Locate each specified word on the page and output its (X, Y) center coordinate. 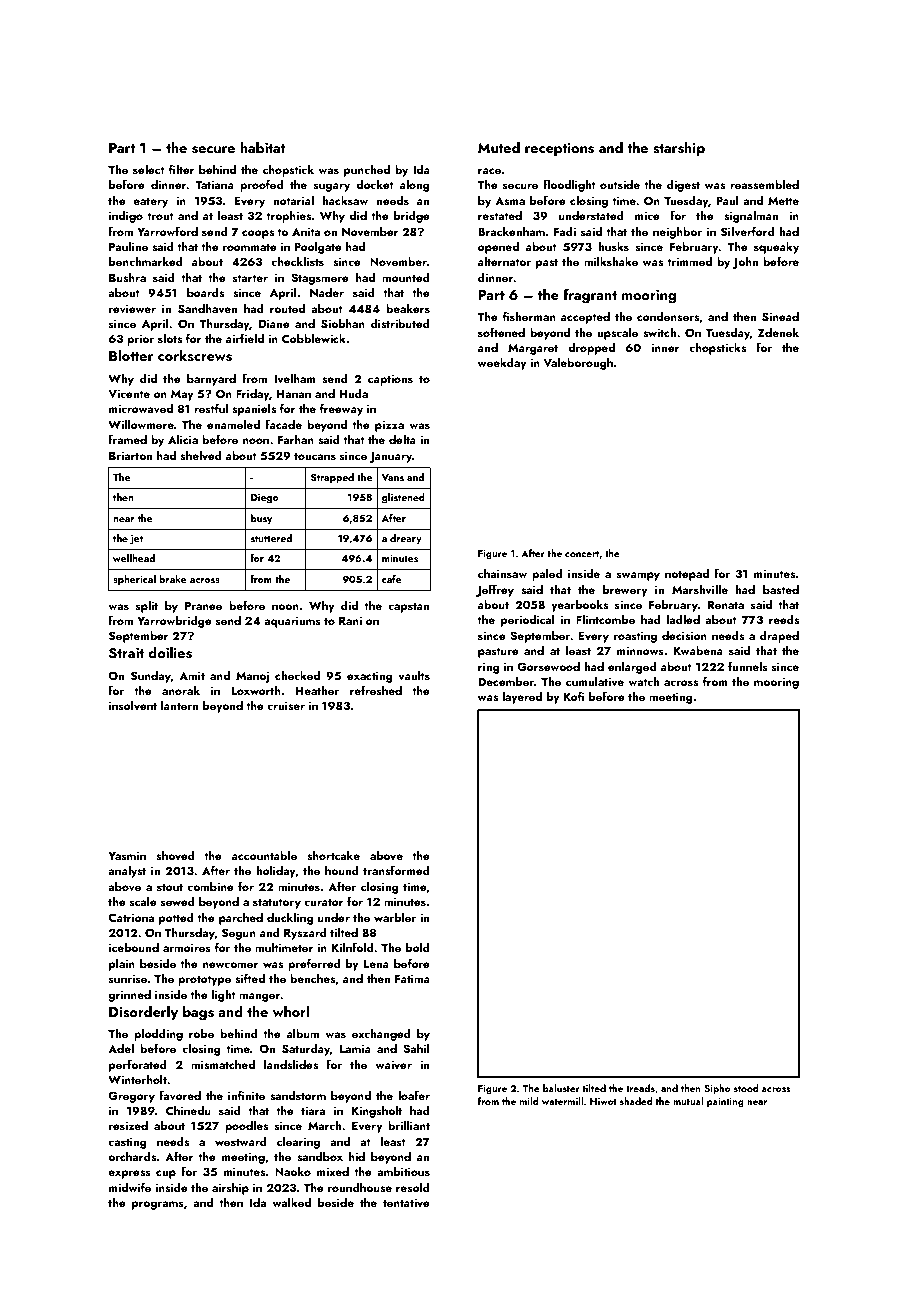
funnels (748, 666)
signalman (751, 217)
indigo (126, 217)
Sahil (416, 1048)
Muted (499, 147)
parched (241, 919)
